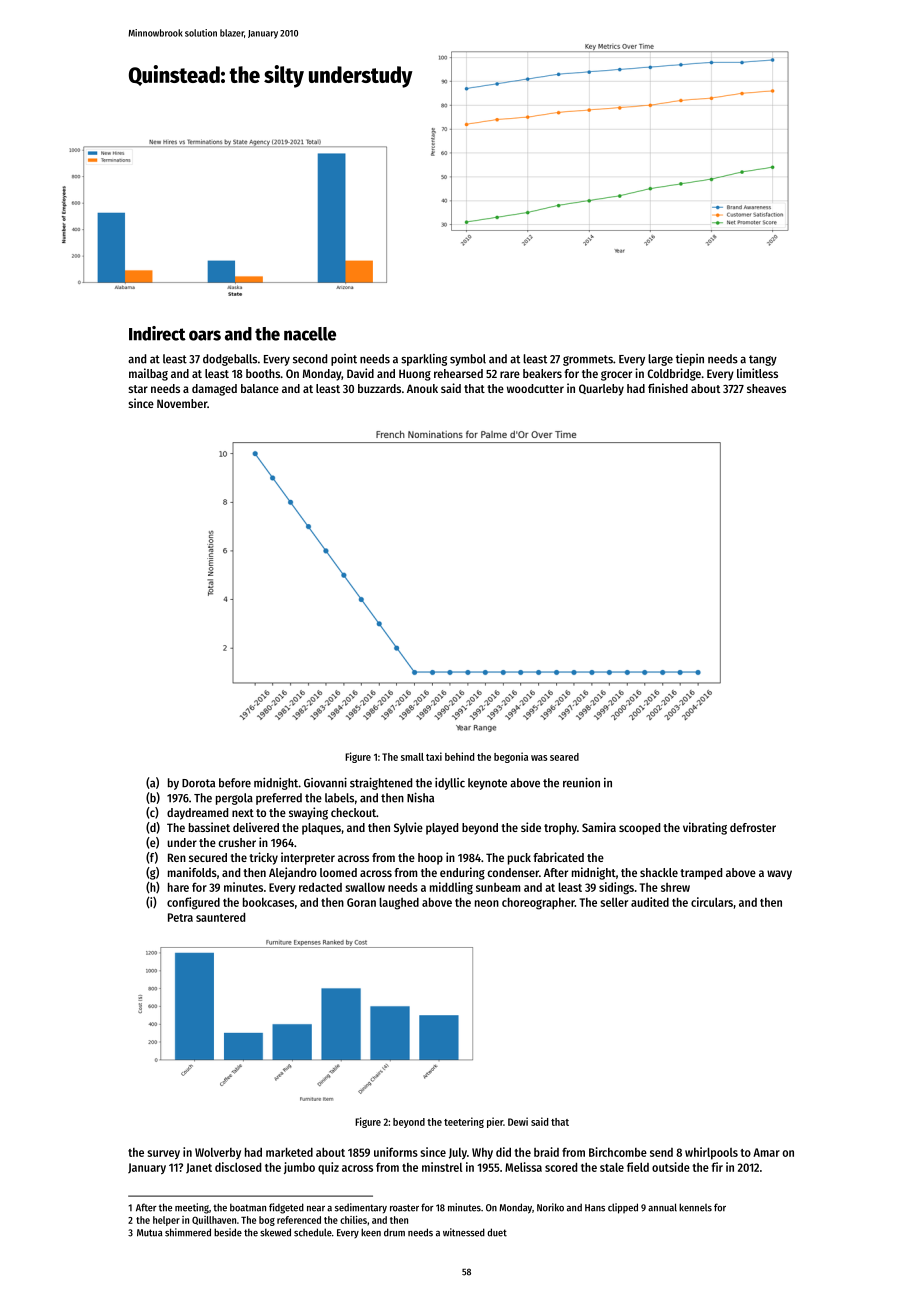 The width and height of the screenshot is (924, 1314). I want to click on buzzards, so click(379, 388).
